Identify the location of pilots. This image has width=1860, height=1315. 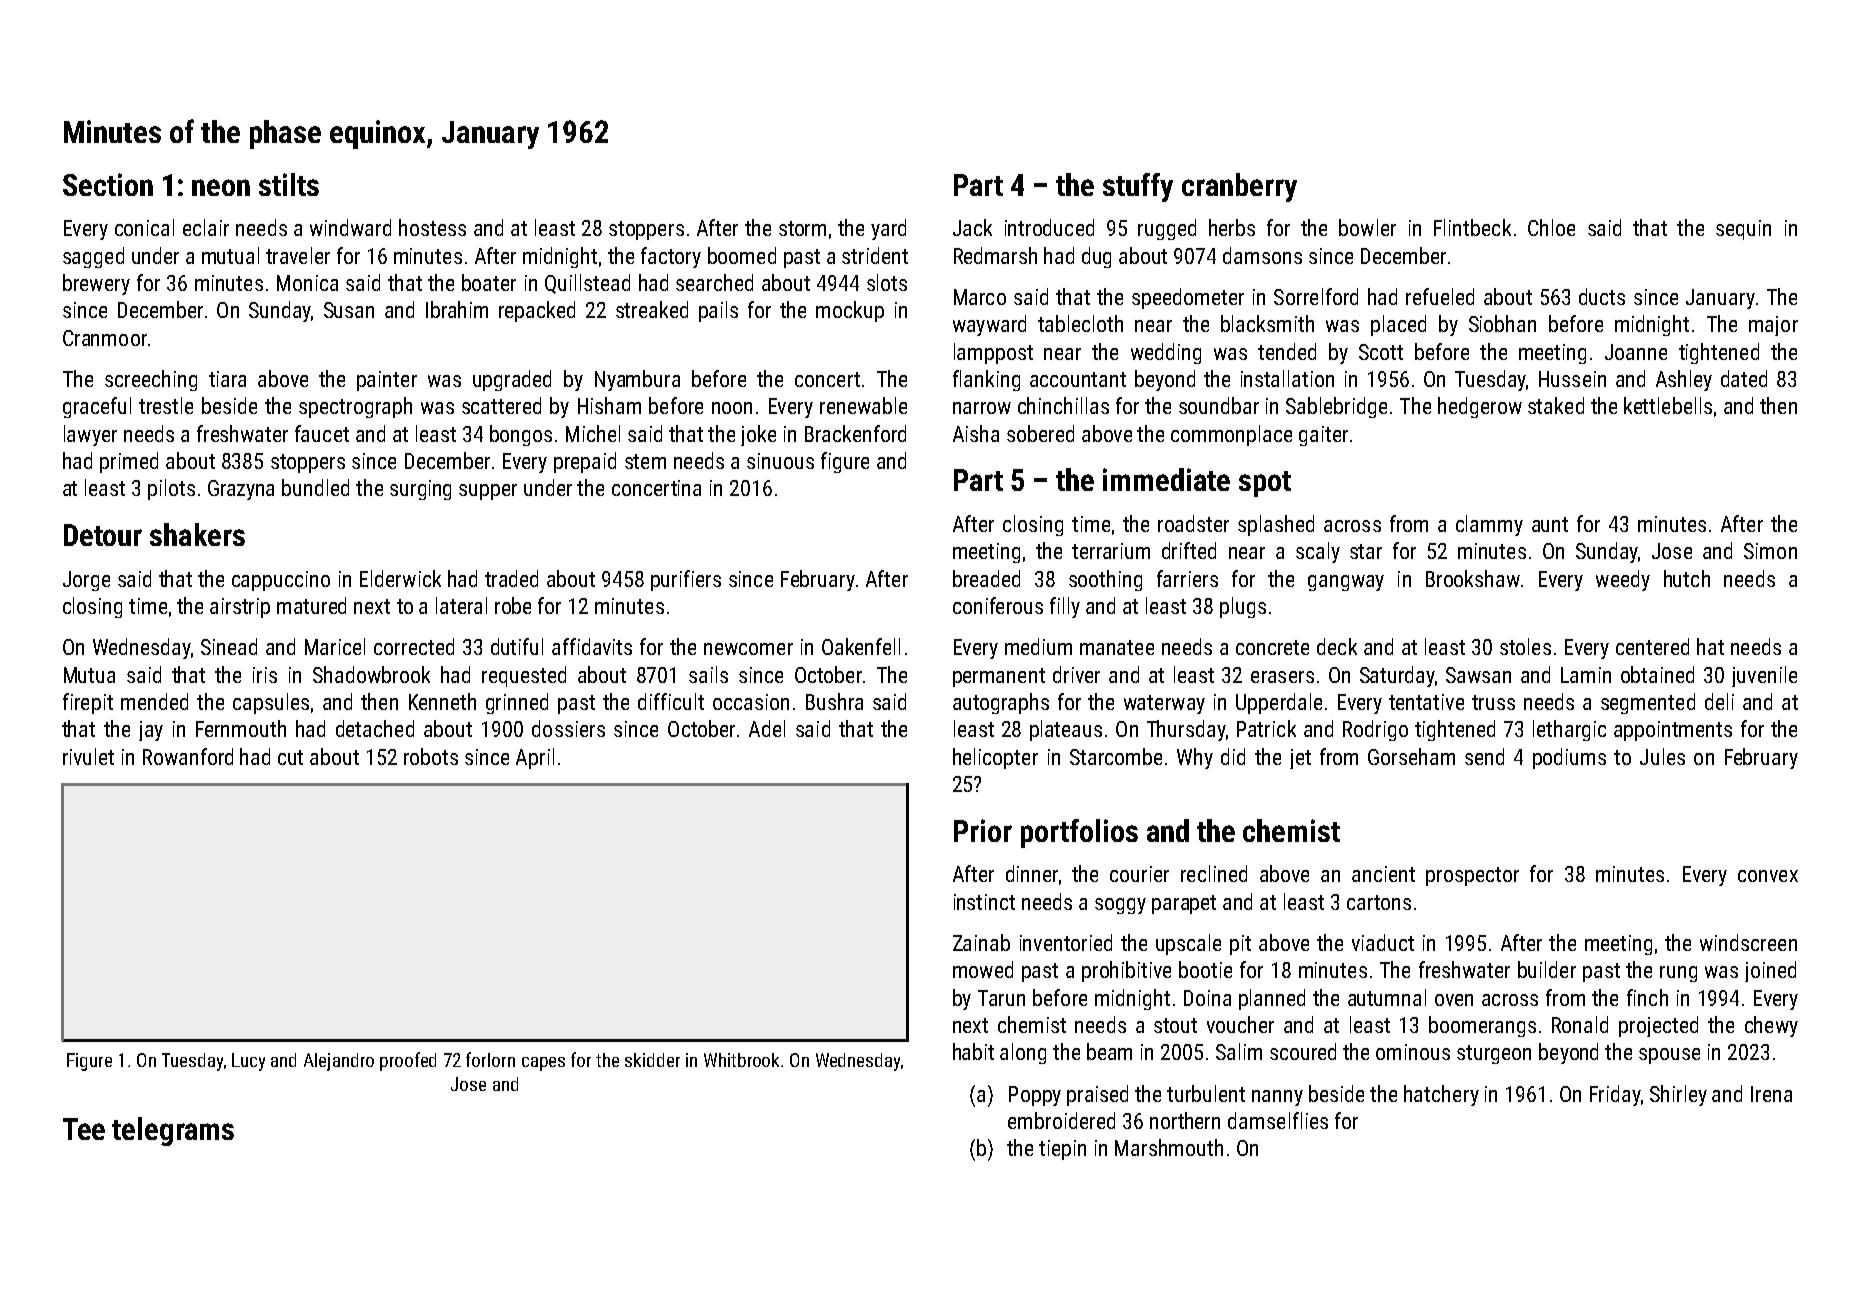
(171, 489).
